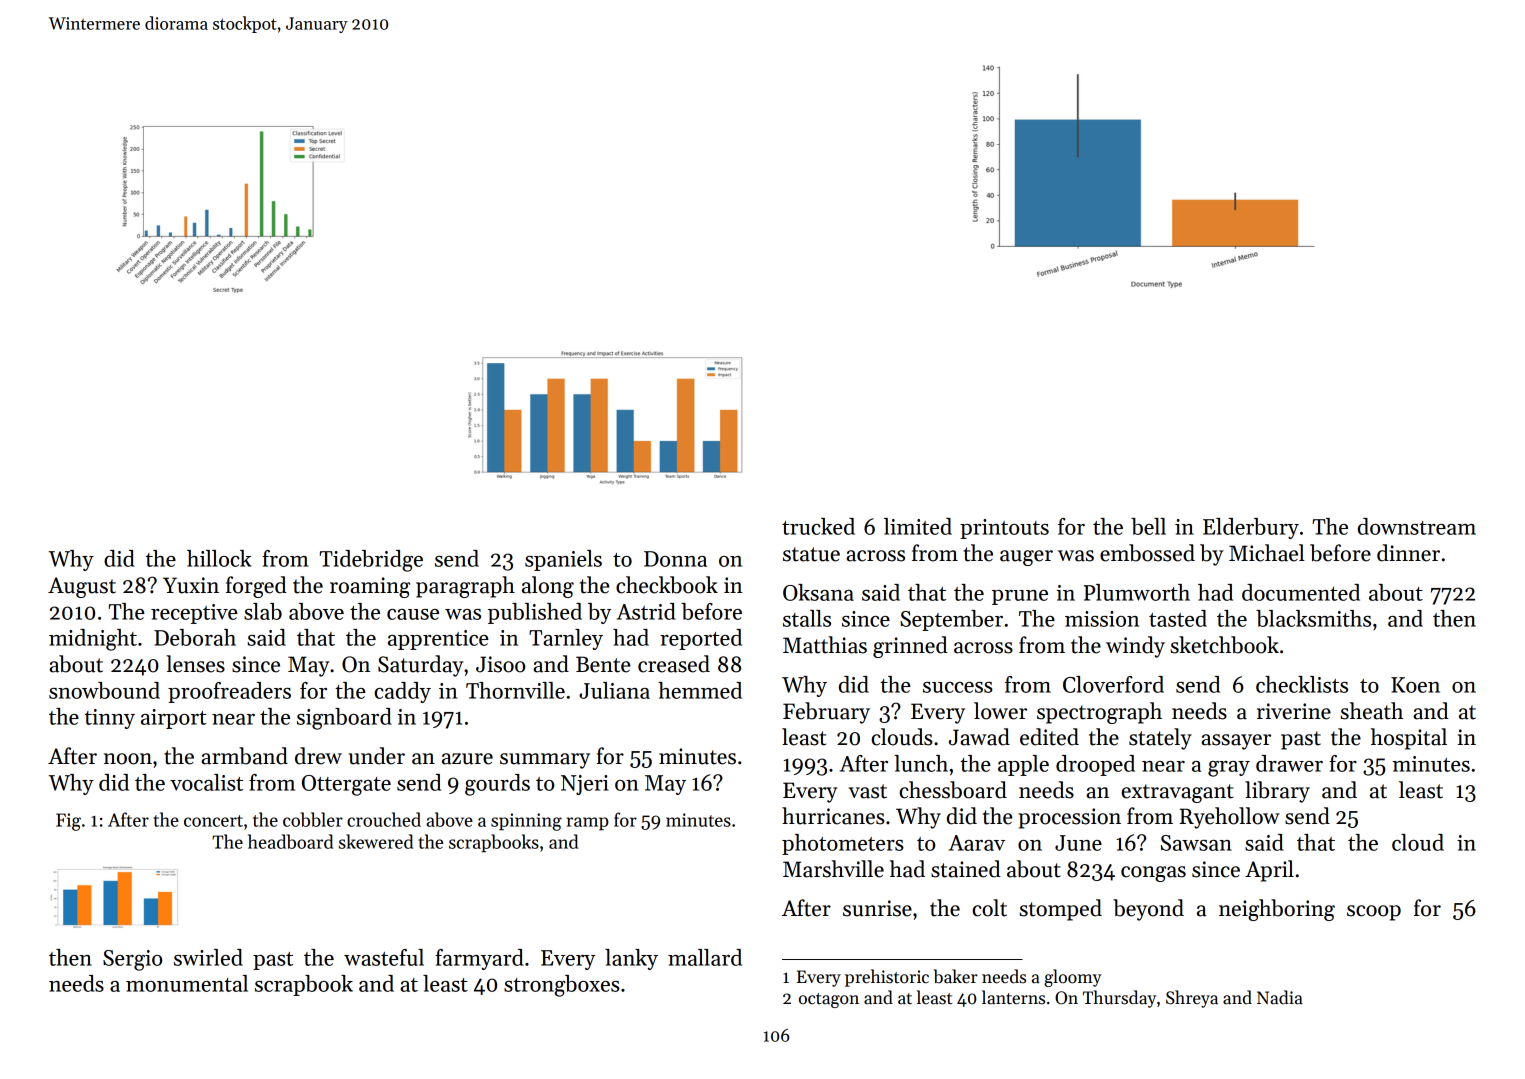 The image size is (1525, 1079). I want to click on mallard, so click(705, 957).
